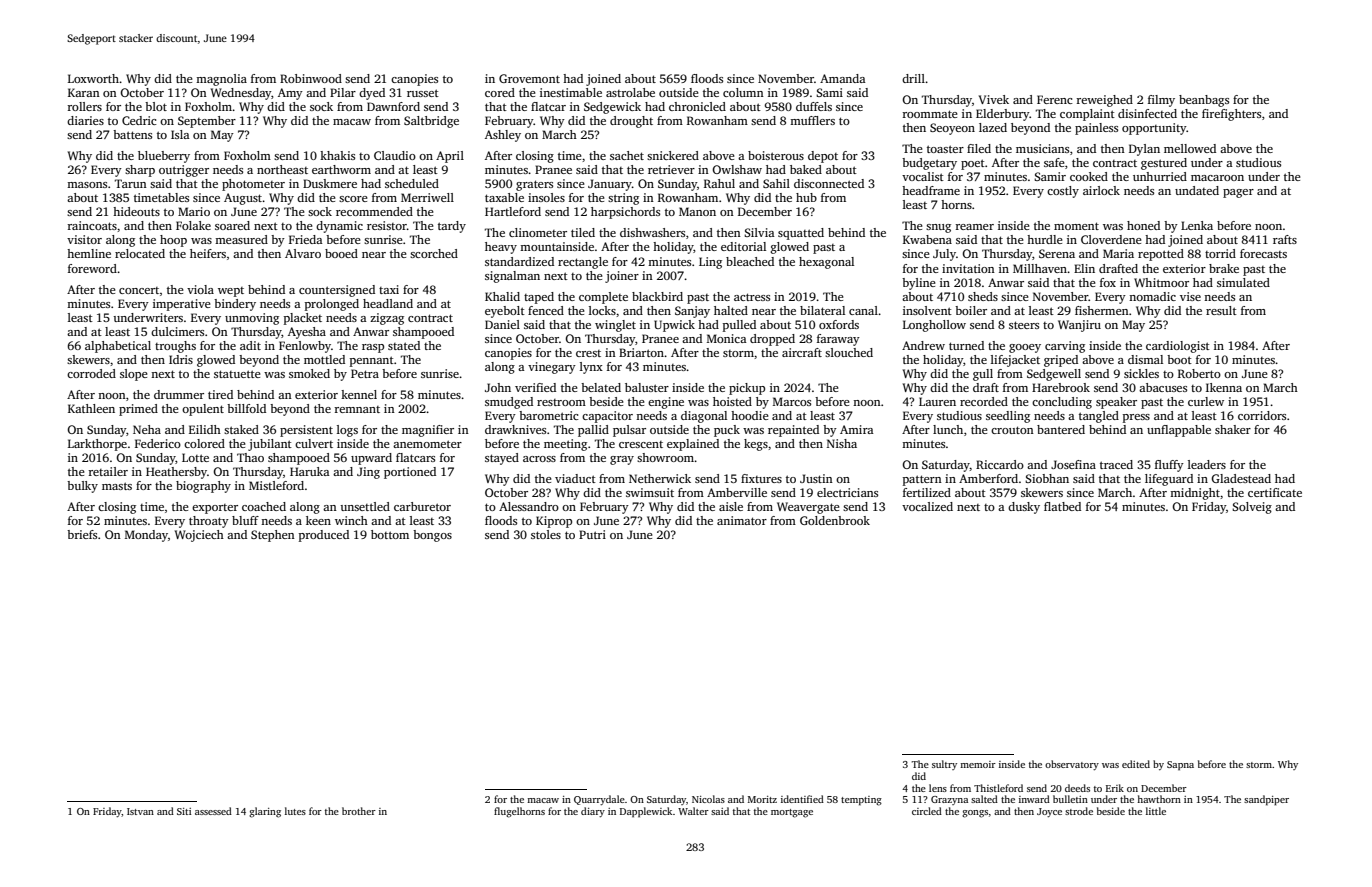  What do you see at coordinates (431, 122) in the page?
I see `Saltbridge` at bounding box center [431, 122].
